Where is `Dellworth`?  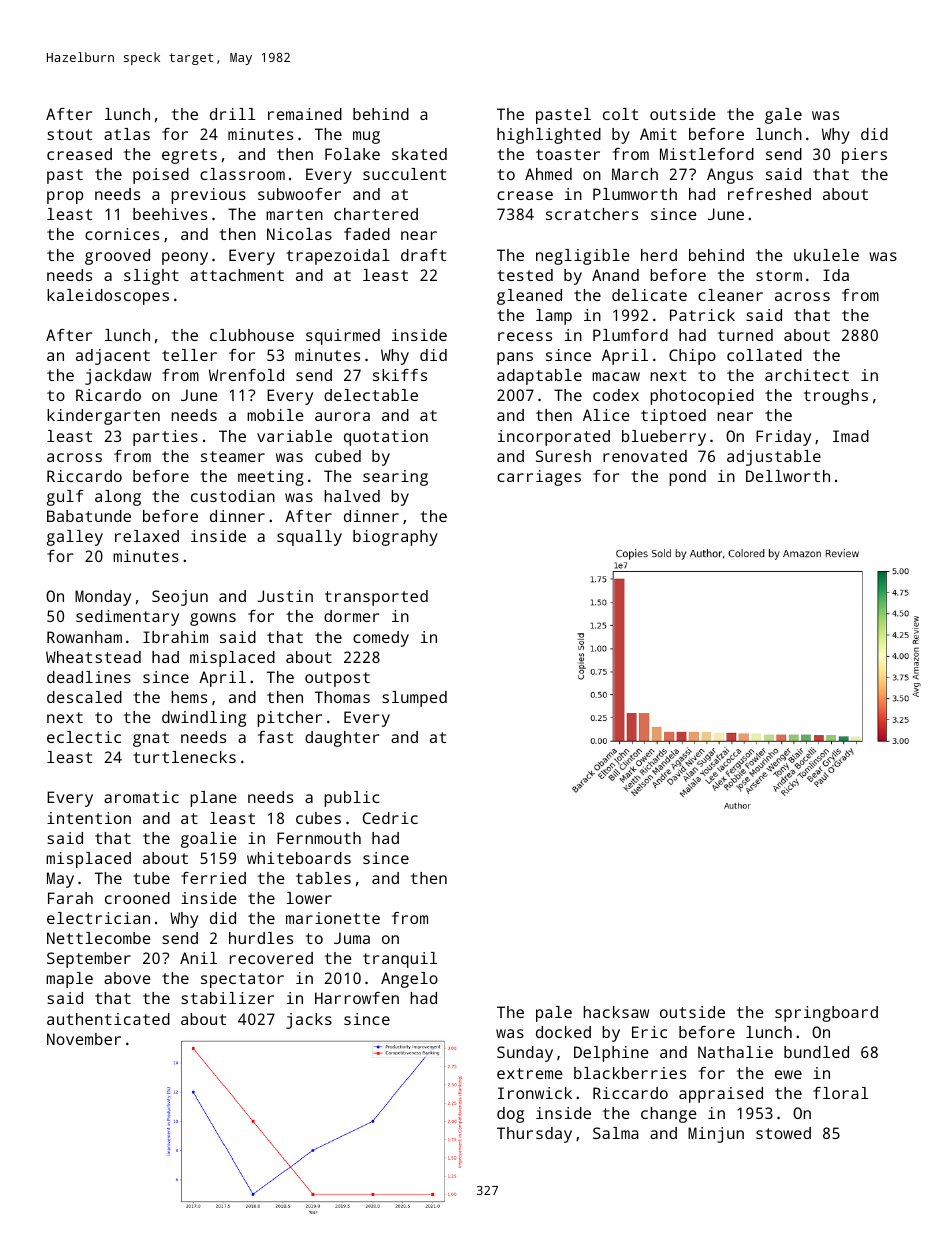 Dellworth is located at coordinates (788, 476).
